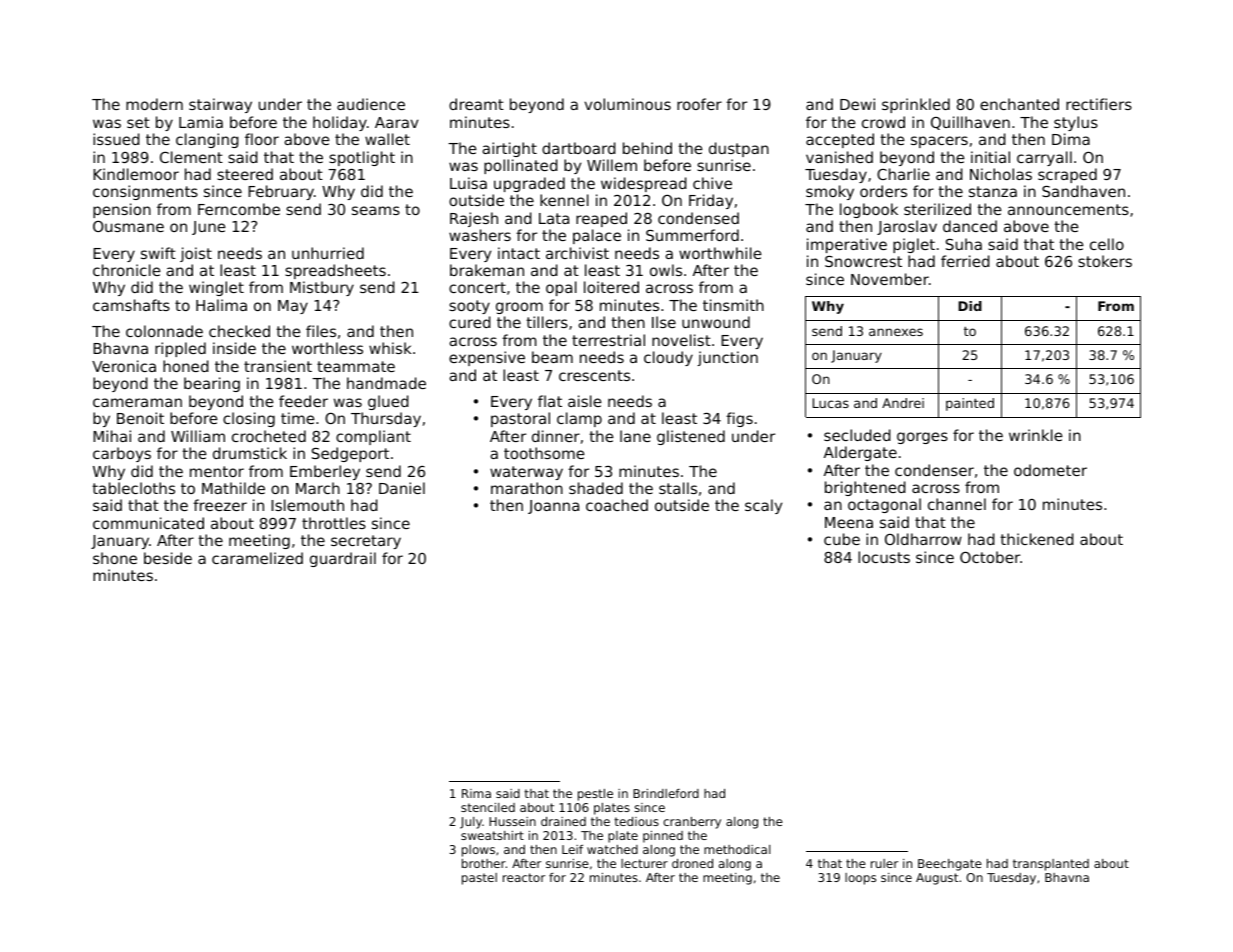 The height and width of the screenshot is (952, 1233). What do you see at coordinates (191, 157) in the screenshot?
I see `Clement` at bounding box center [191, 157].
